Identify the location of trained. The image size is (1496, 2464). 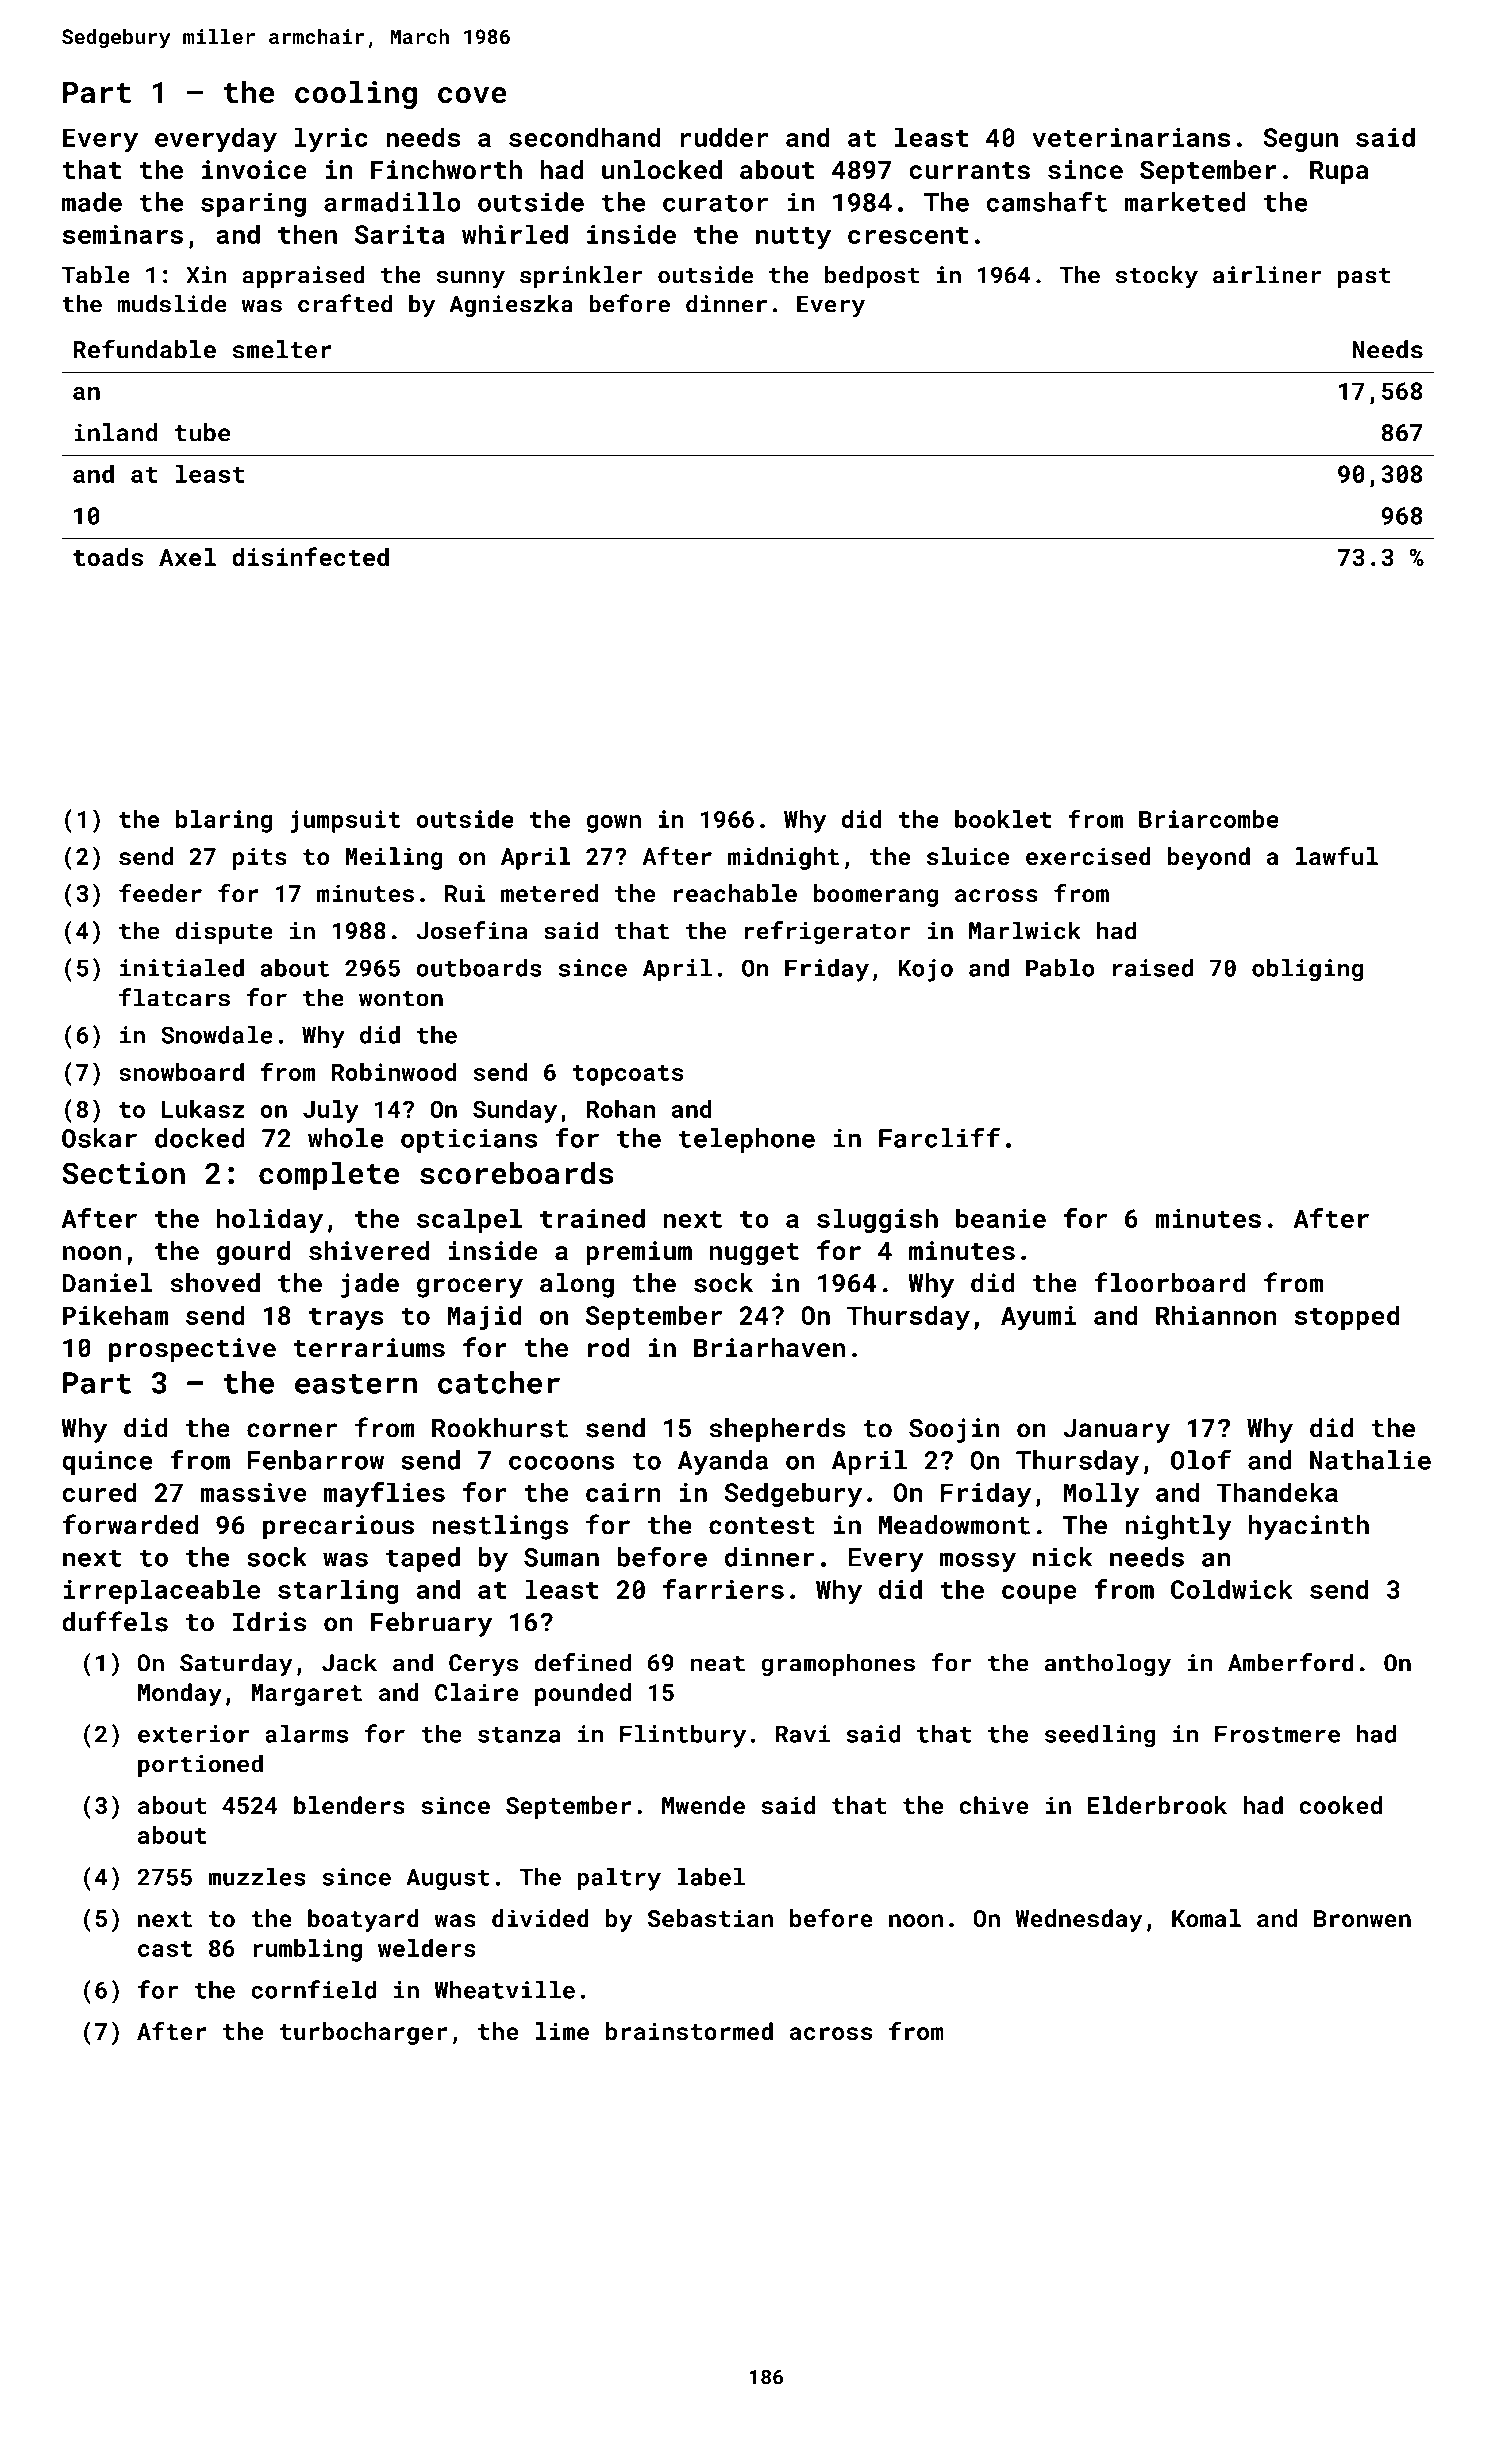
(592, 1218).
